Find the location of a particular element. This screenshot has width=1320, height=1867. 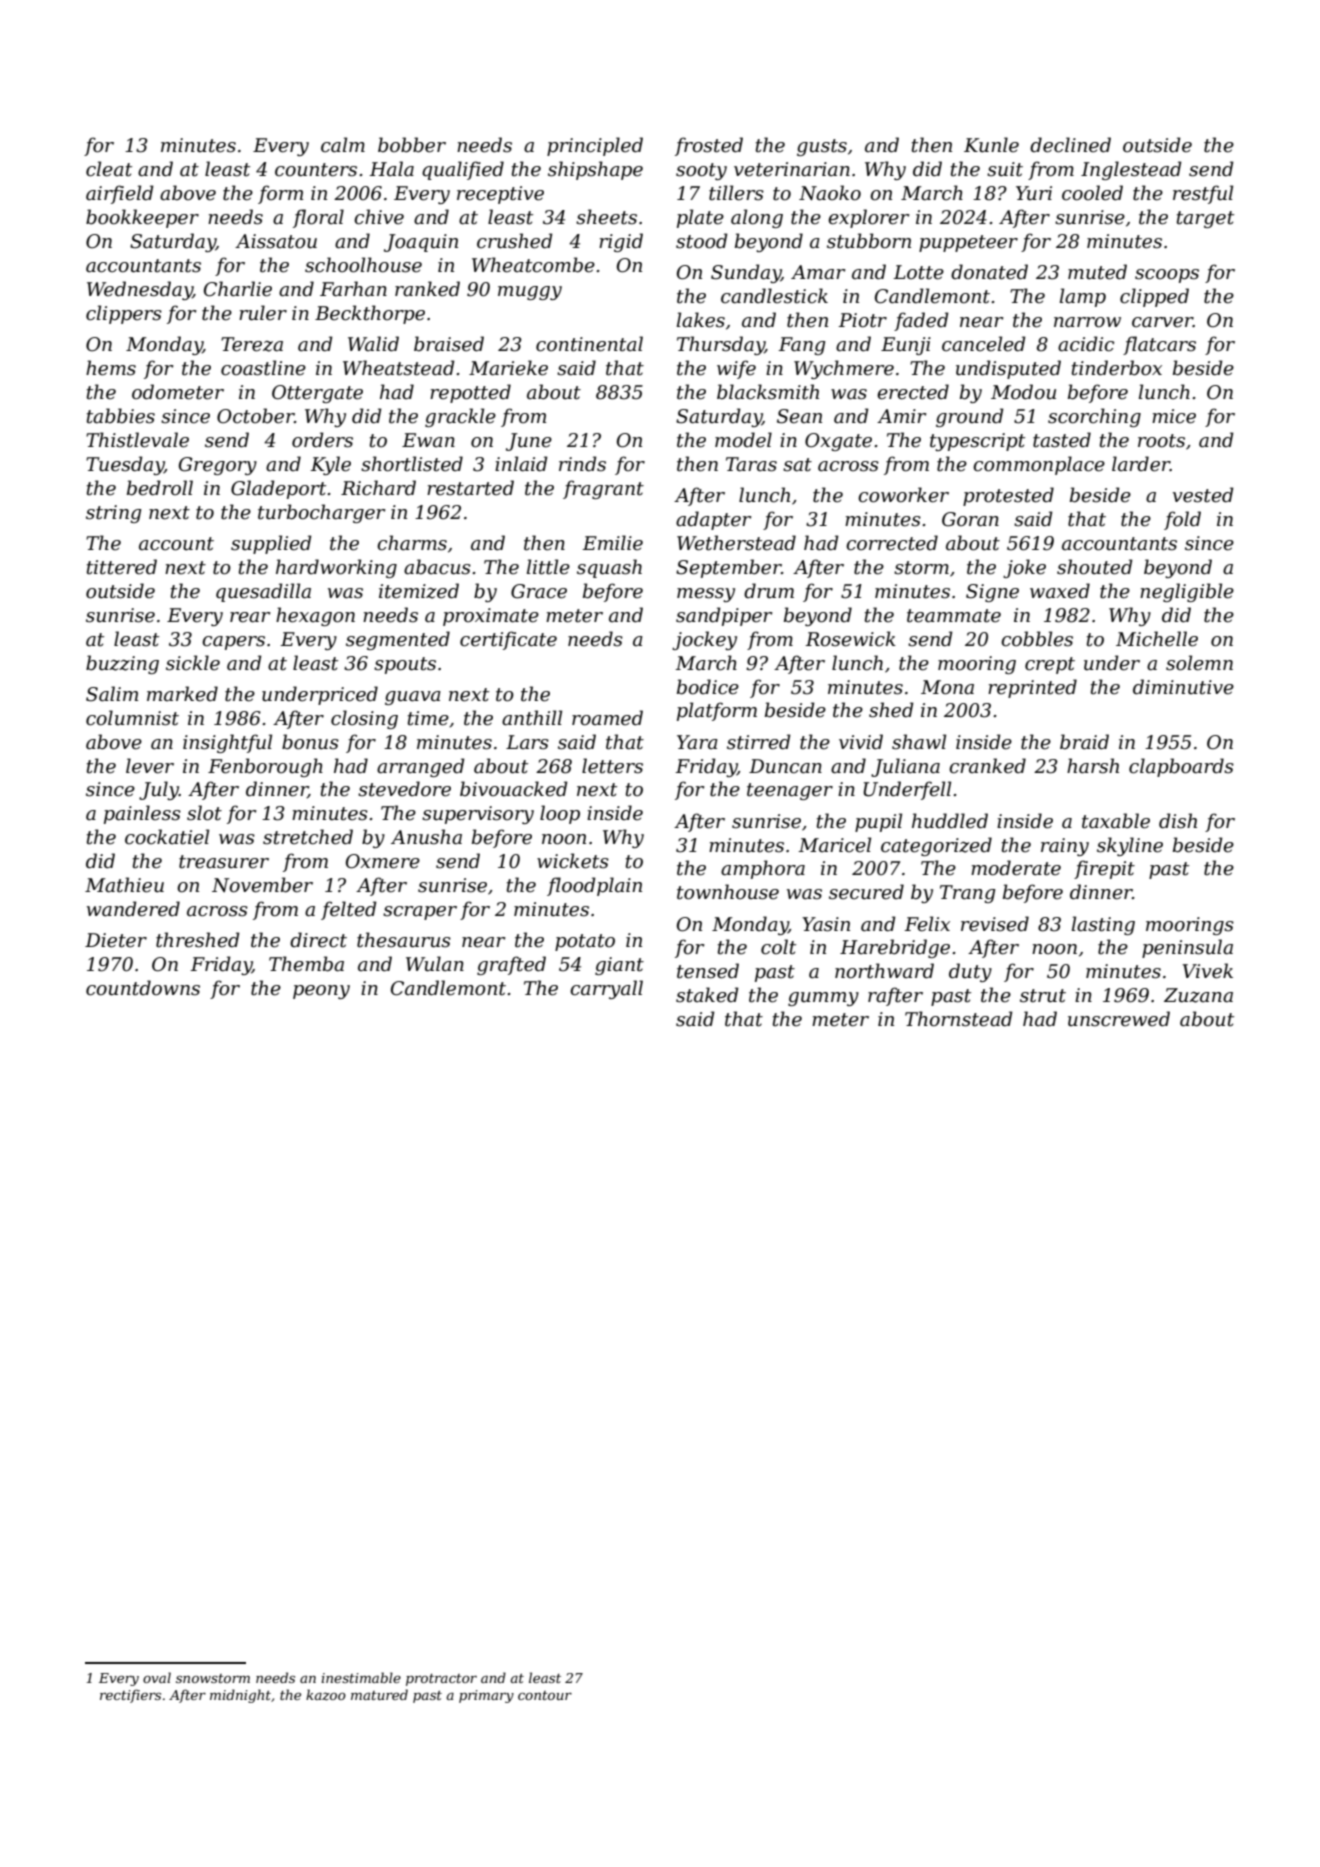

bookkeeper is located at coordinates (142, 218).
